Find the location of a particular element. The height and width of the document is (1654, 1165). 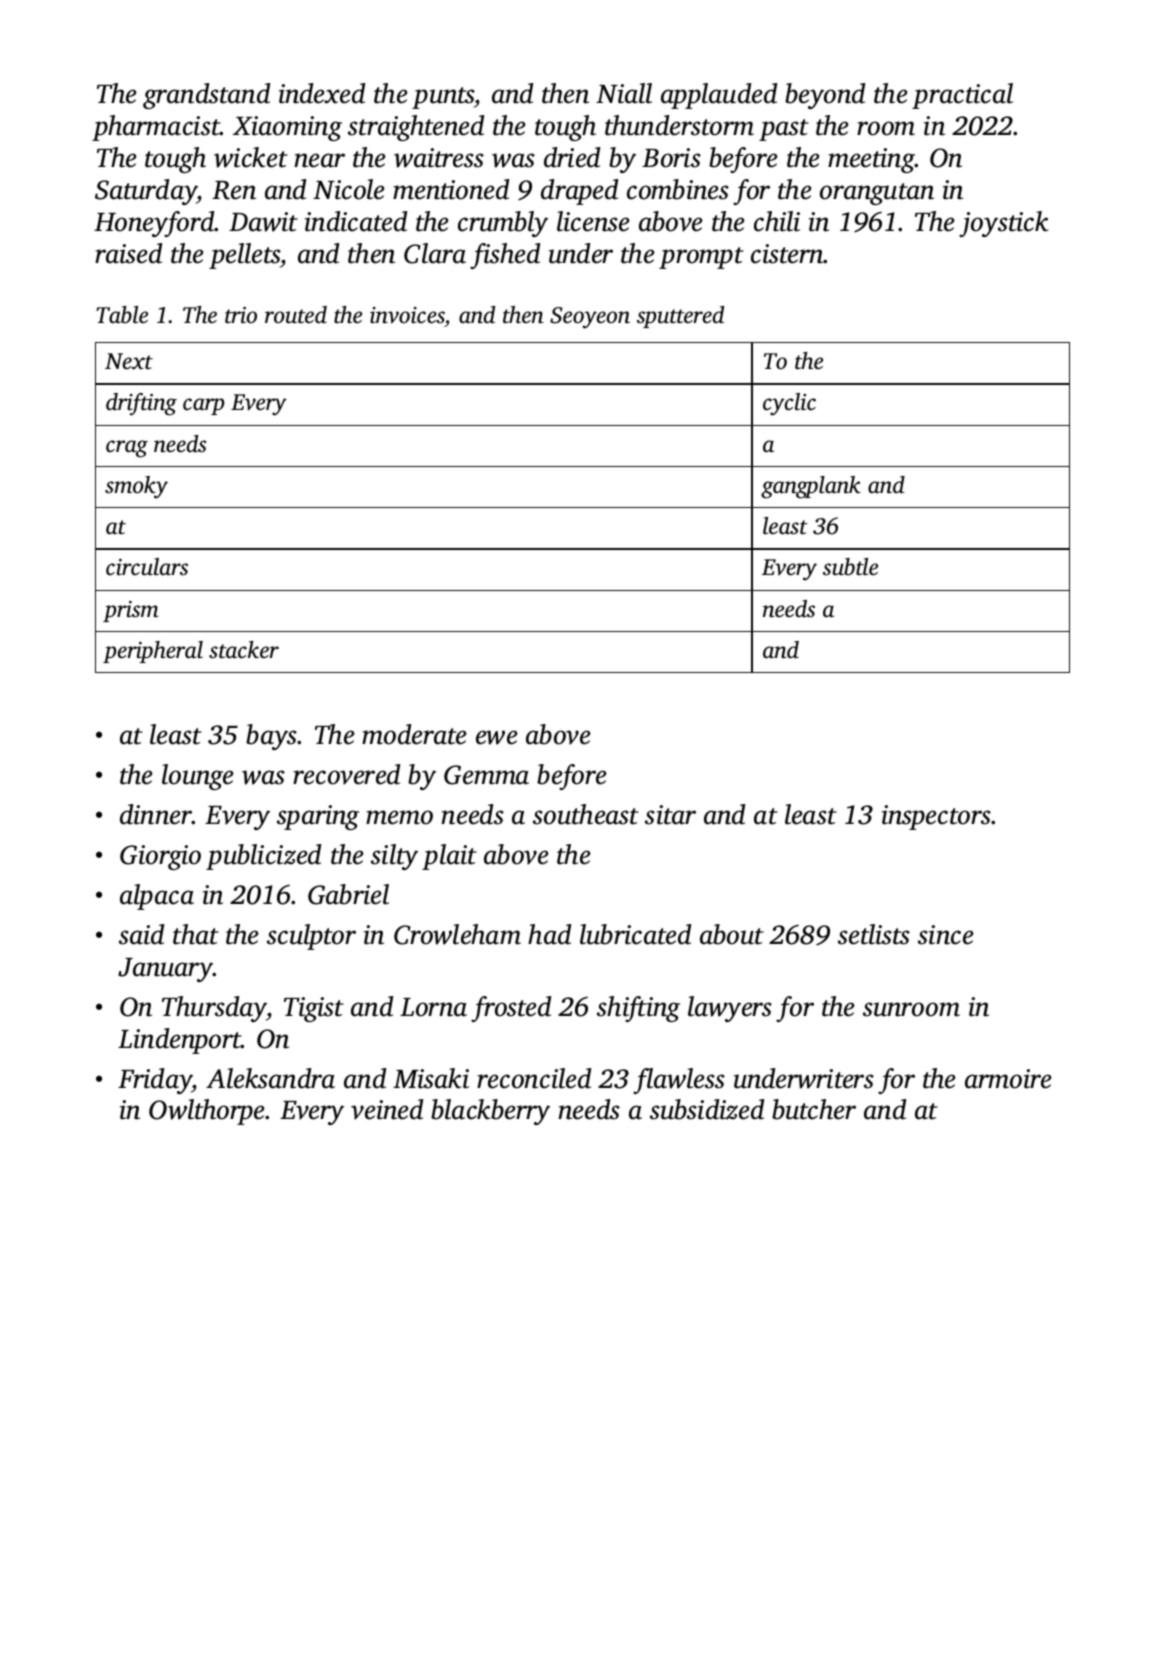

beyond is located at coordinates (825, 96).
